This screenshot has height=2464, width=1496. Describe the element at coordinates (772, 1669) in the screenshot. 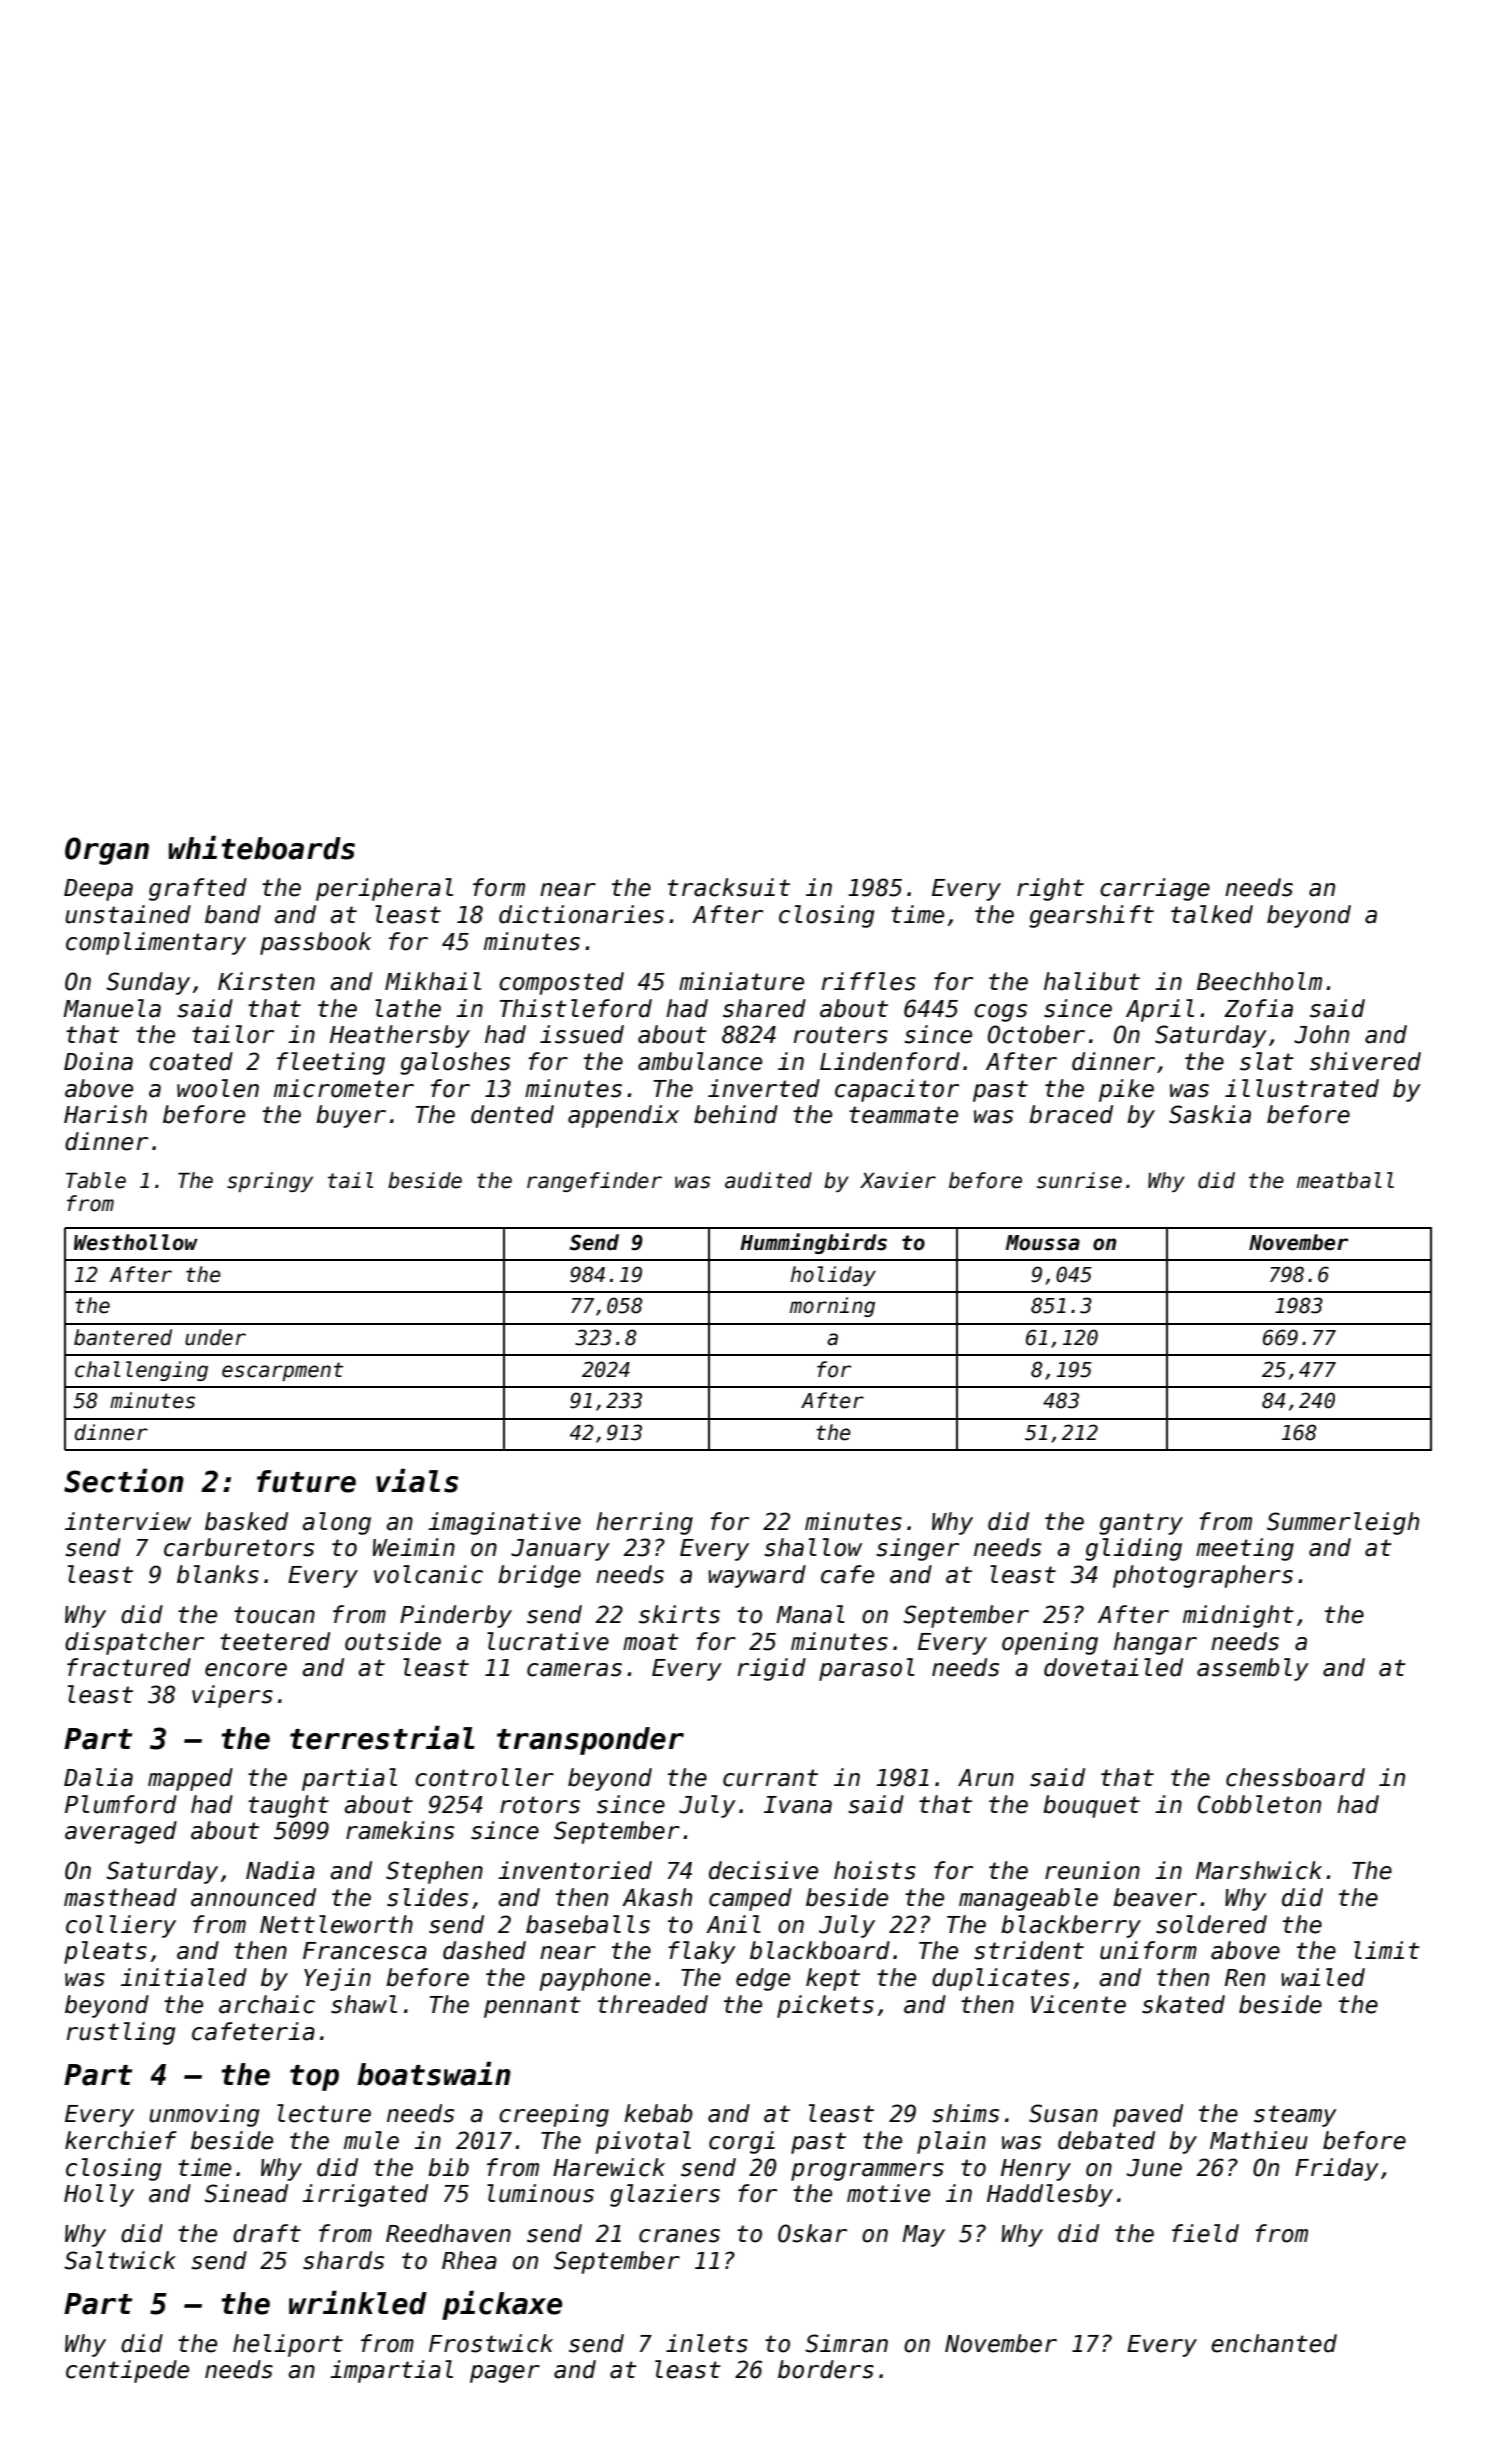

I see `rigid` at that location.
